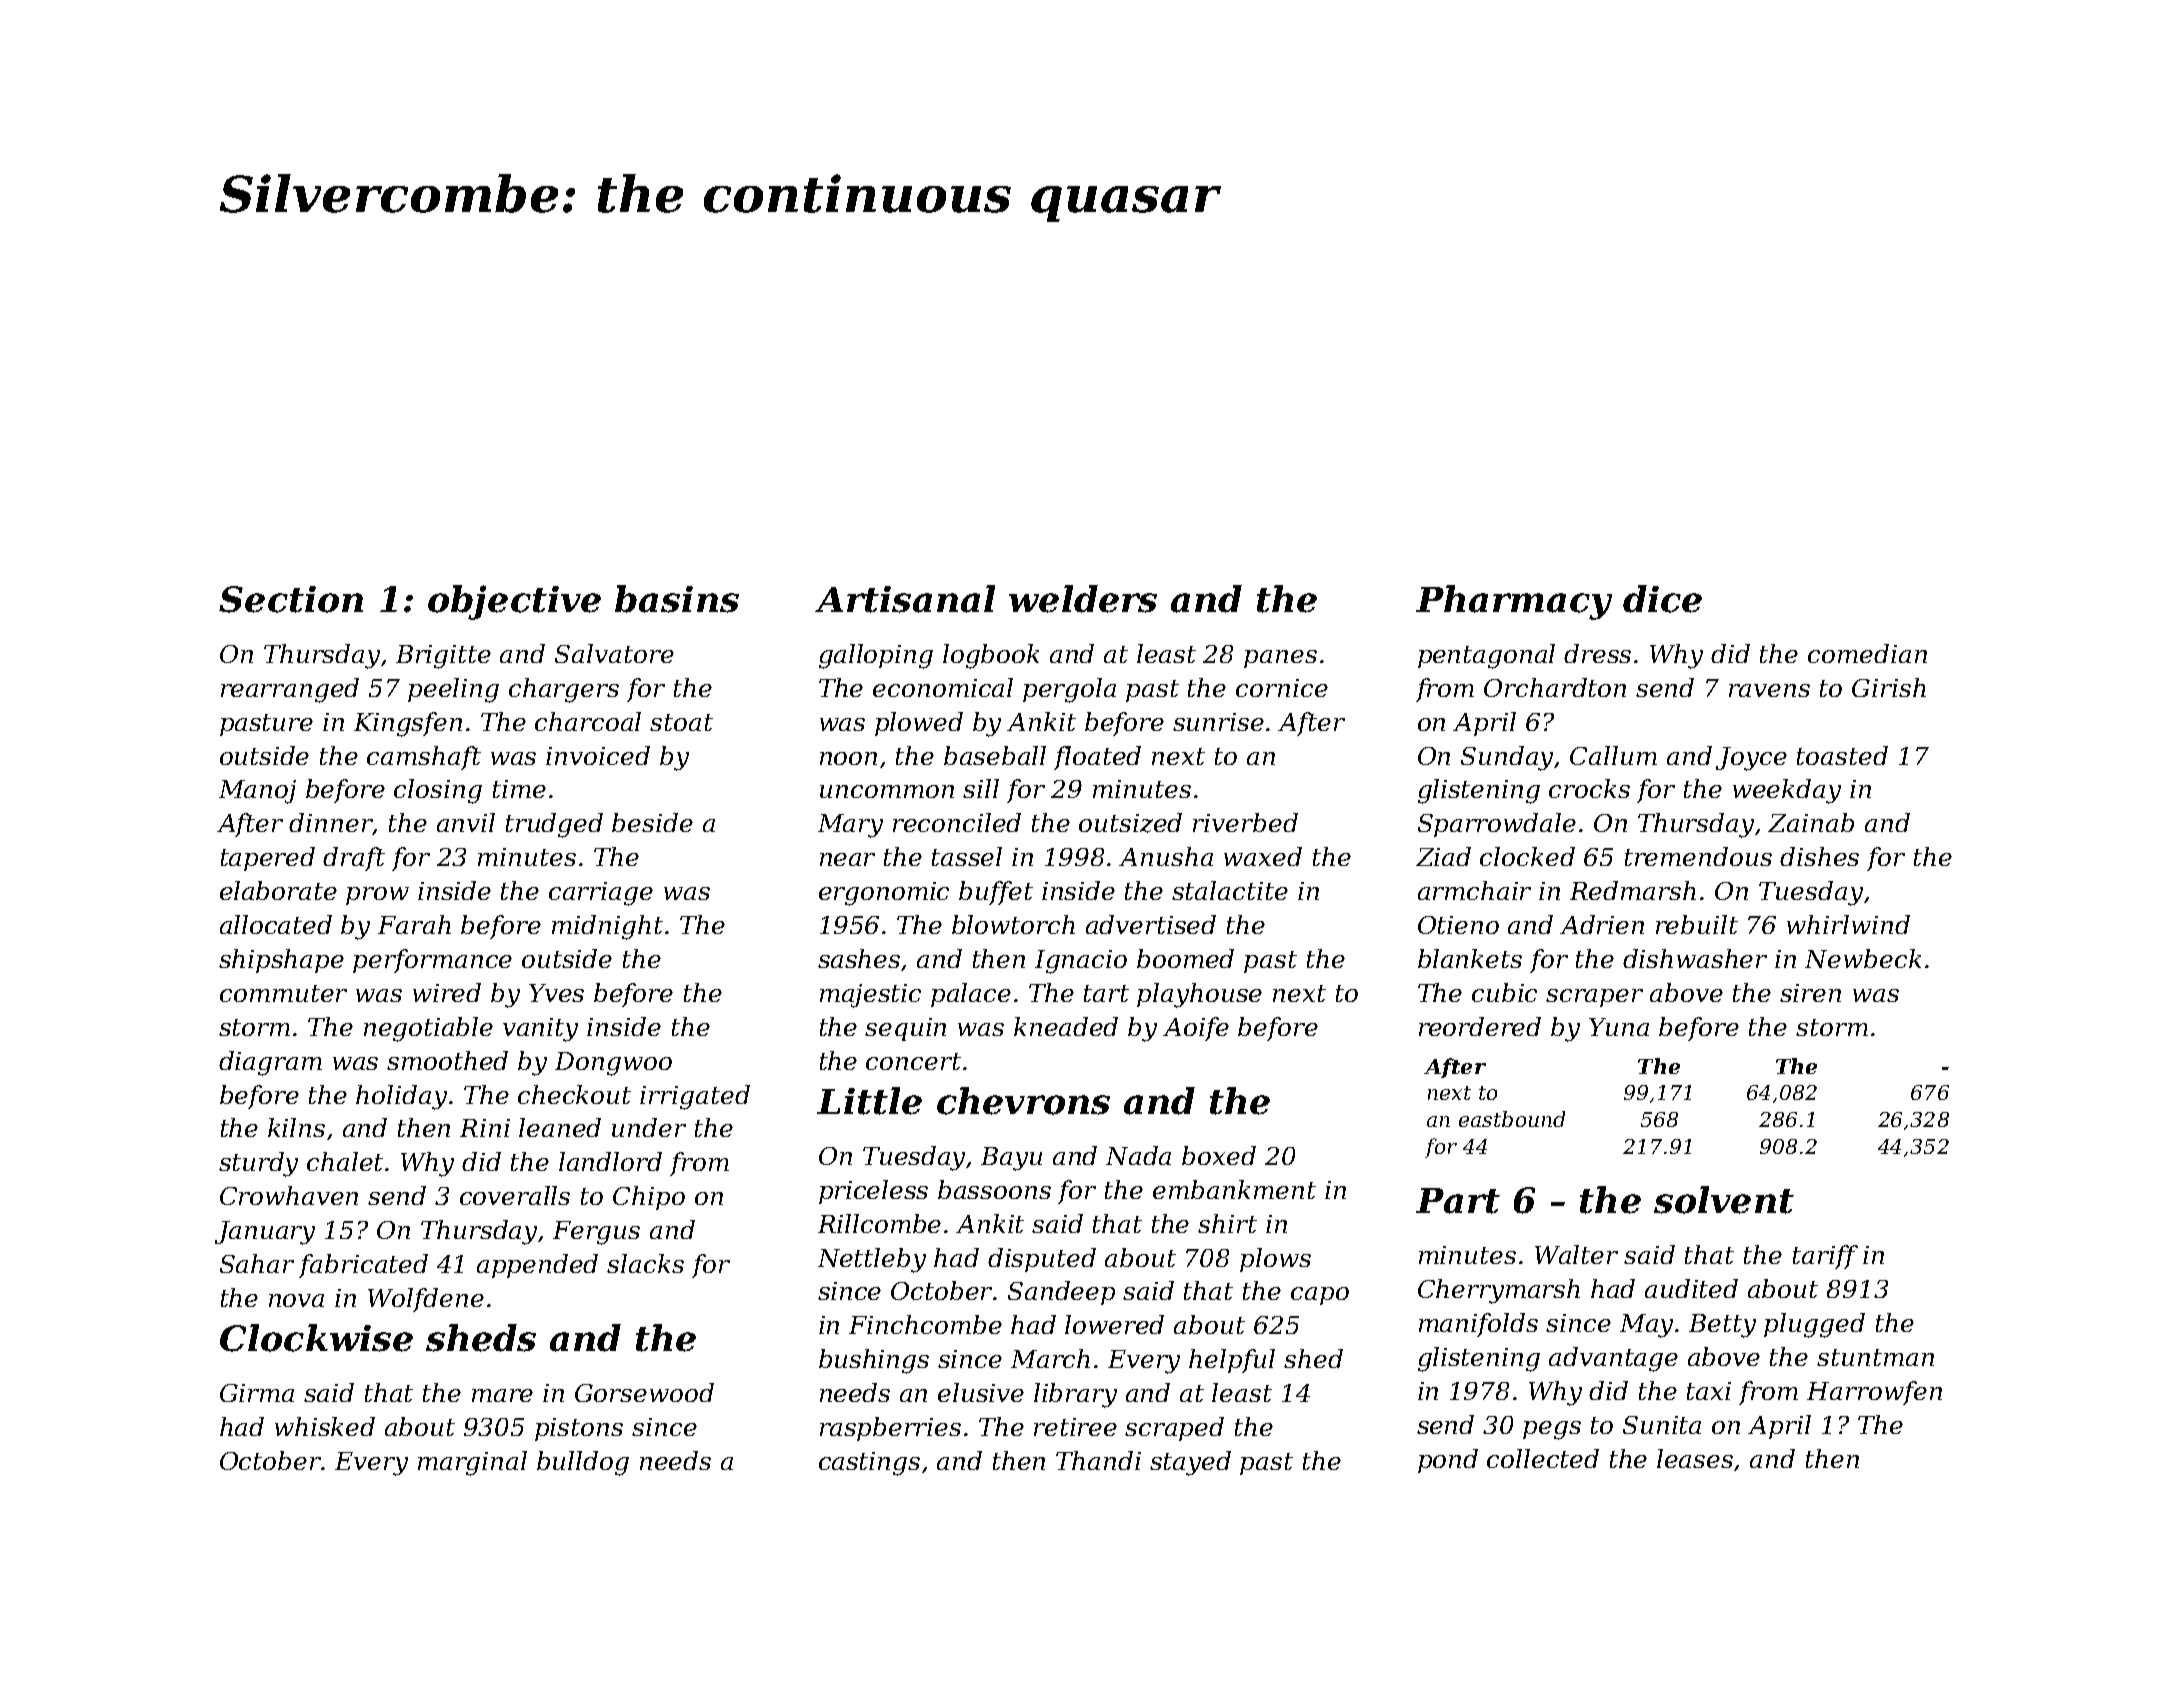  What do you see at coordinates (1486, 656) in the screenshot?
I see `pentagonal` at bounding box center [1486, 656].
